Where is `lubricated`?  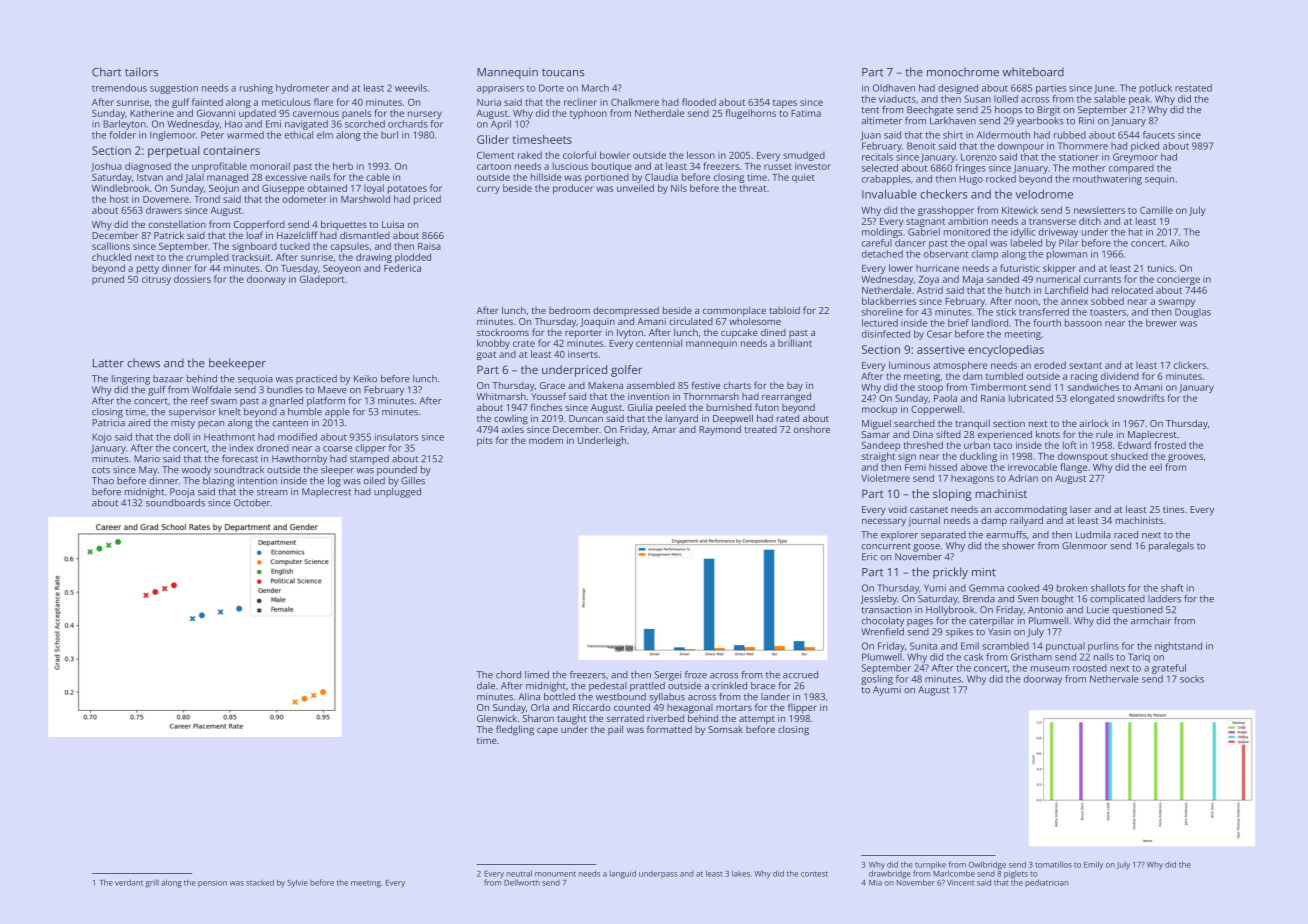 lubricated is located at coordinates (1031, 398).
